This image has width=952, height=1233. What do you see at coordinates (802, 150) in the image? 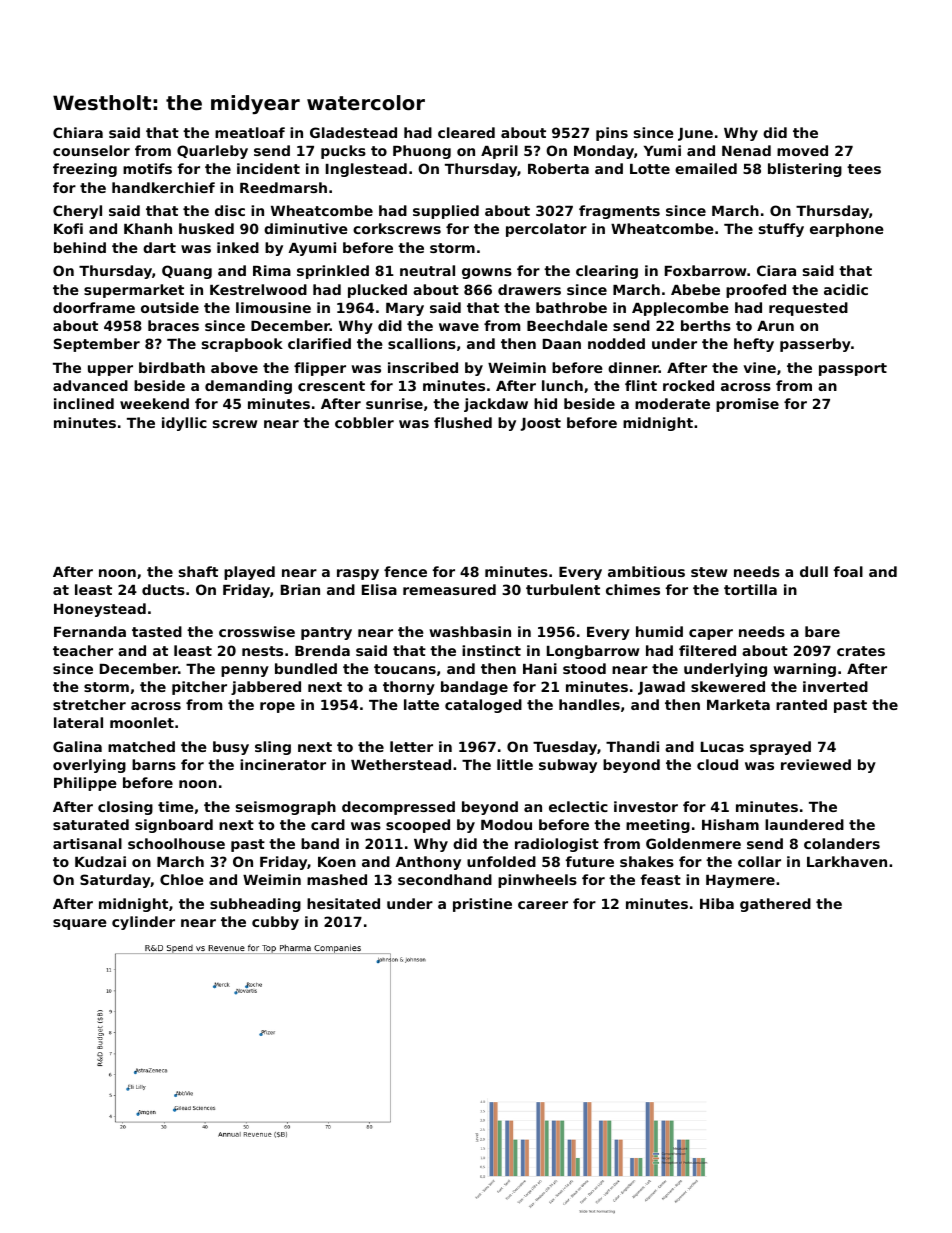
I see `moved` at bounding box center [802, 150].
